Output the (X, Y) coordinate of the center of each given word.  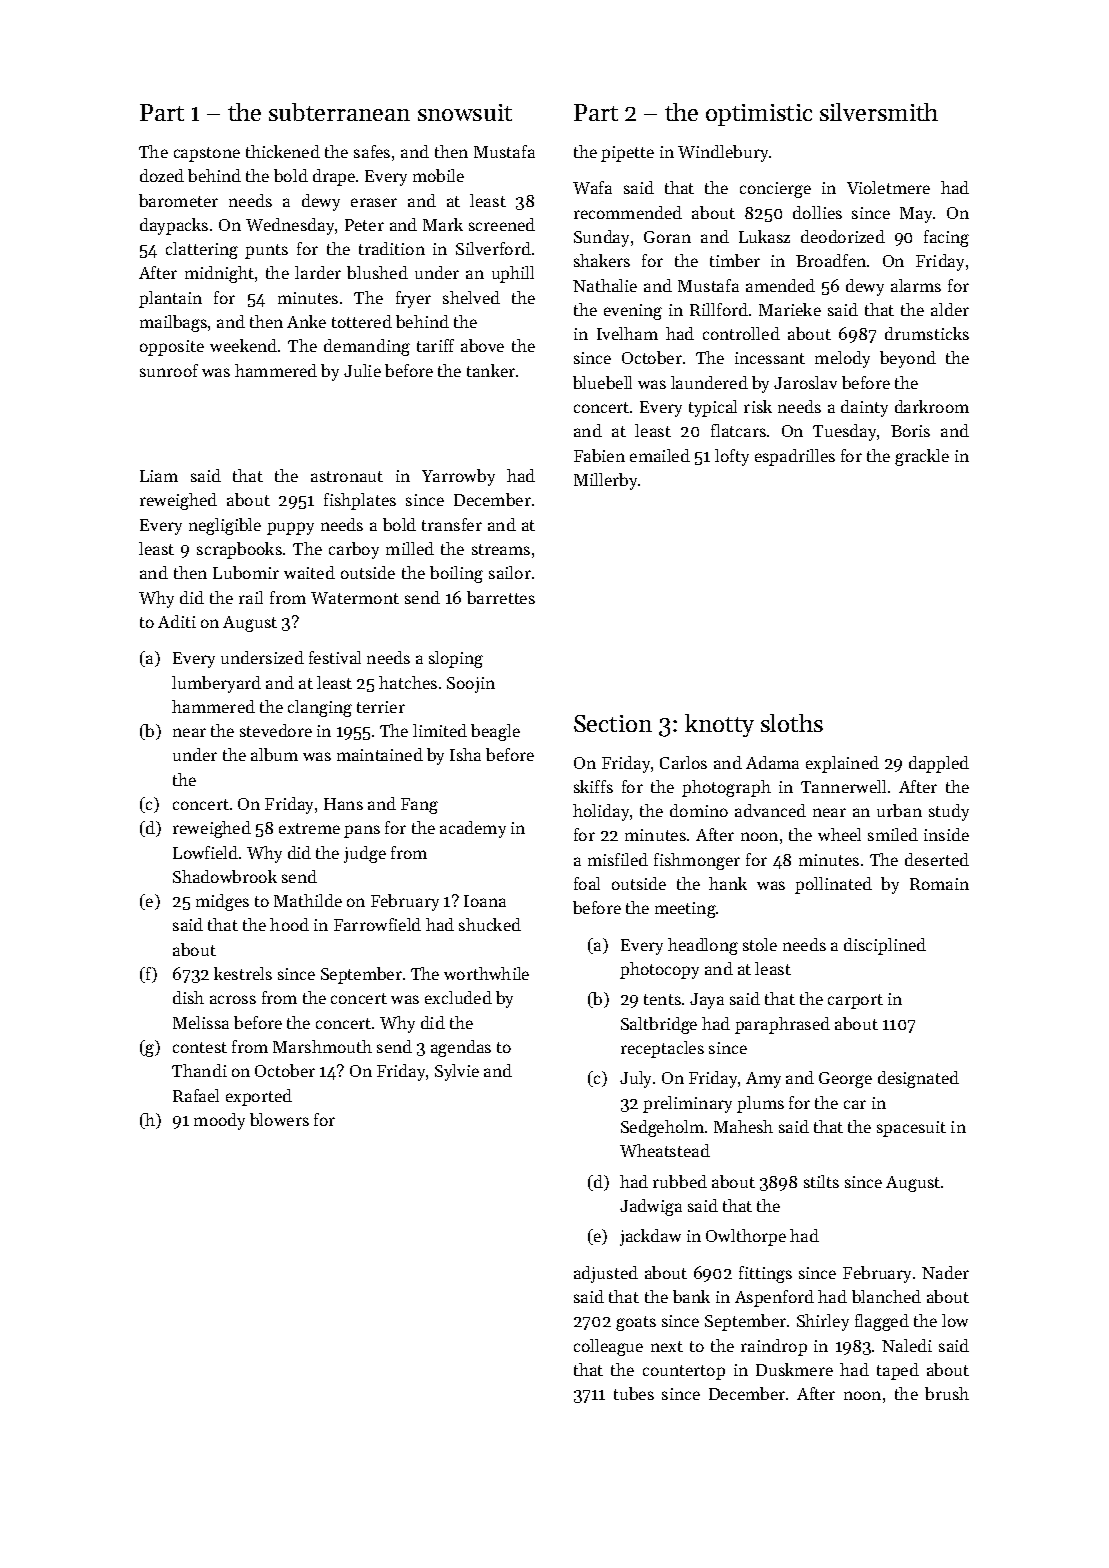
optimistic (759, 115)
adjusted (606, 1274)
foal (587, 883)
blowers (279, 1119)
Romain (939, 884)
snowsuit (465, 112)
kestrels (243, 973)
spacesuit (911, 1129)
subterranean (339, 112)
